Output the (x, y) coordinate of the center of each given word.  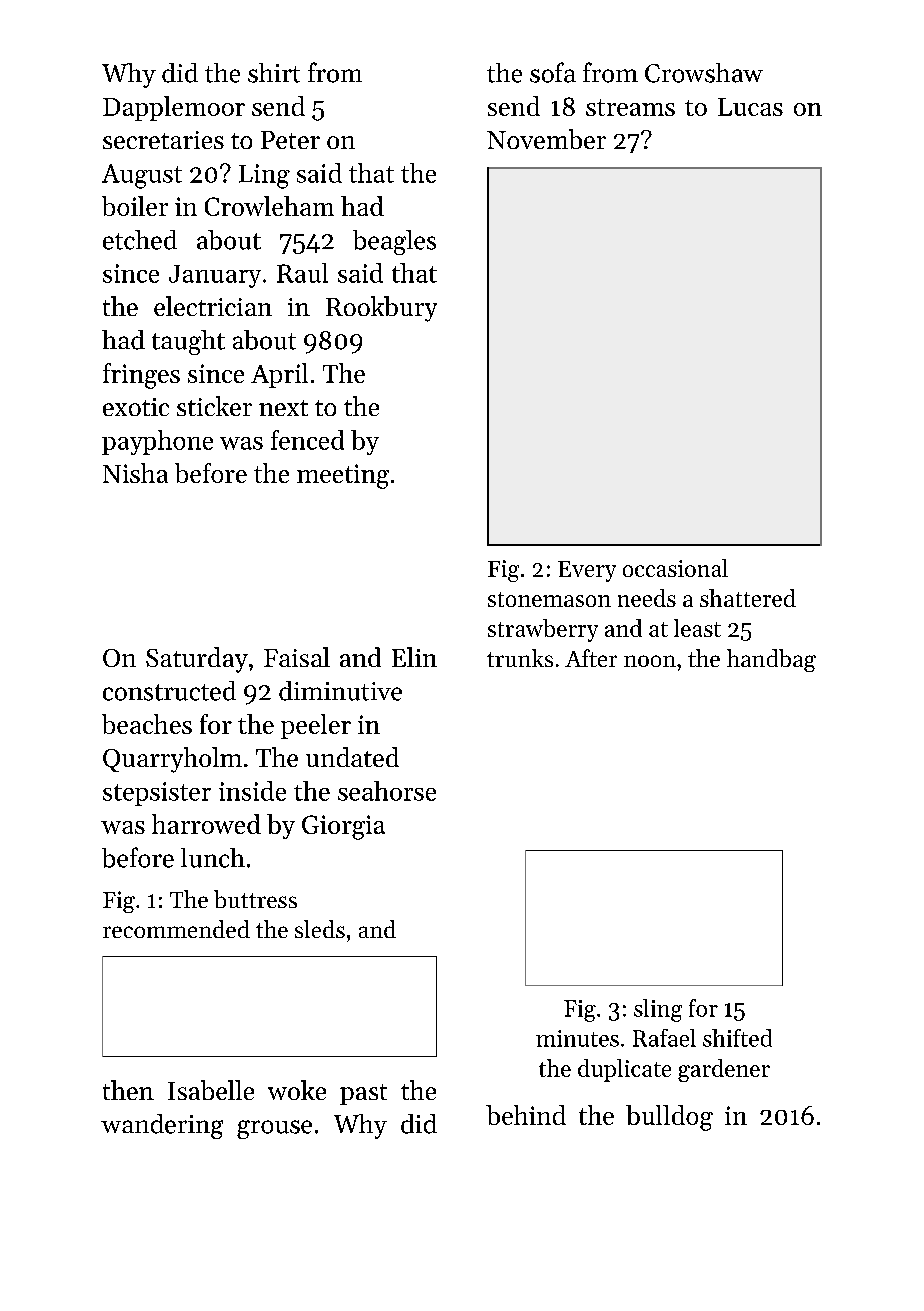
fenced (307, 440)
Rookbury (381, 309)
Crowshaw (704, 73)
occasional (675, 568)
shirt (274, 73)
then (128, 1090)
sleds (320, 929)
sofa (553, 72)
